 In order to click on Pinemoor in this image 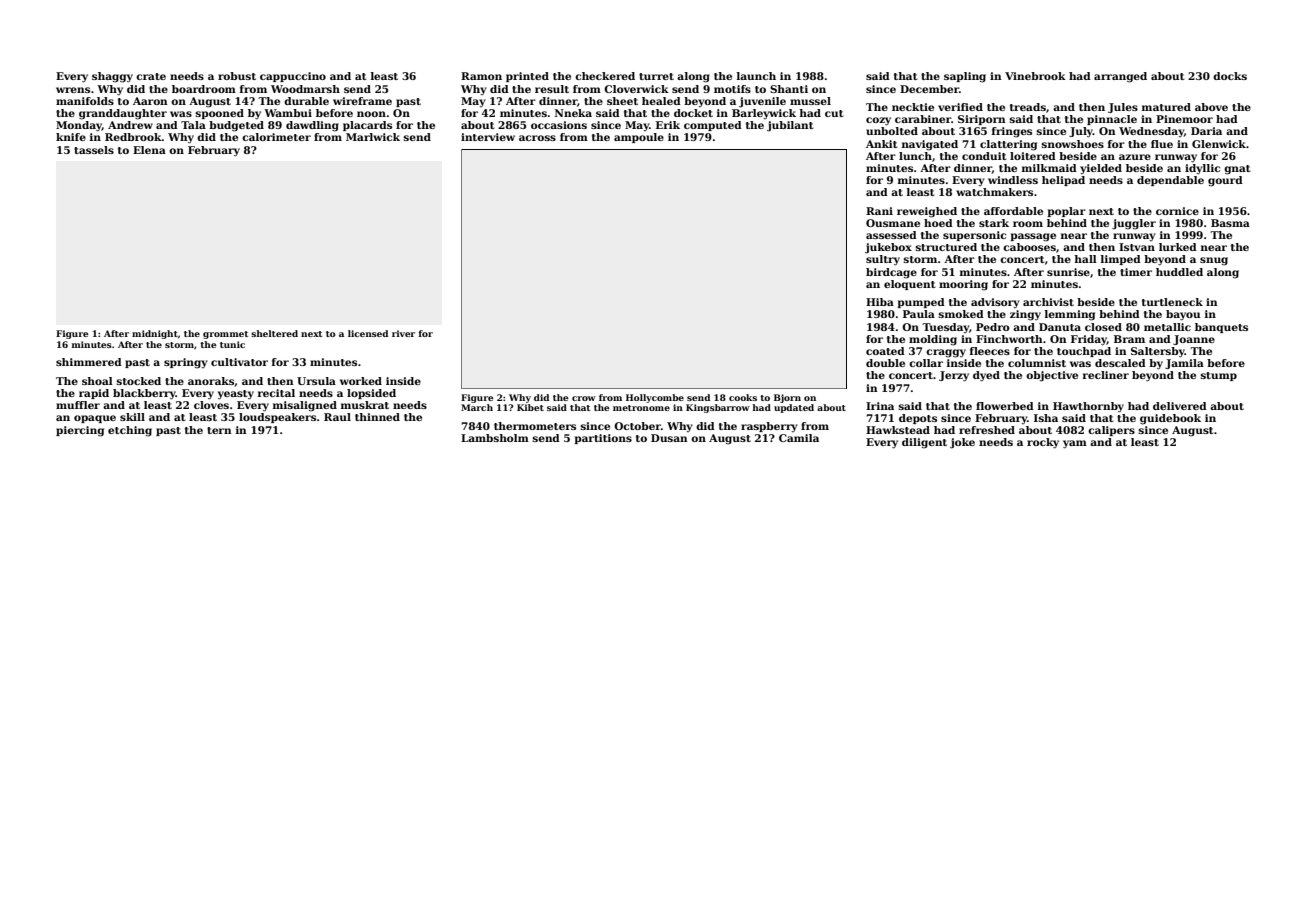, I will do `click(1184, 119)`.
